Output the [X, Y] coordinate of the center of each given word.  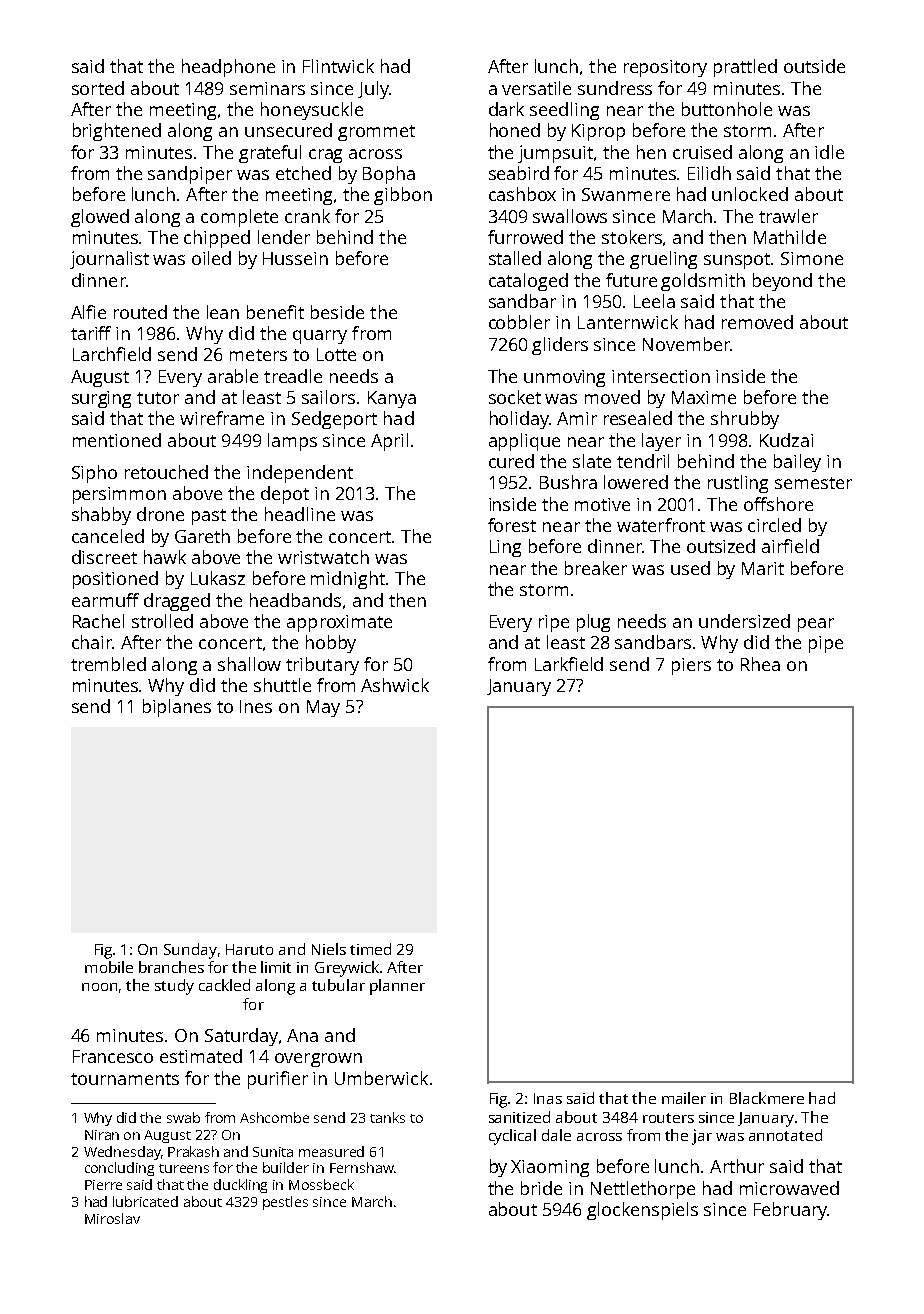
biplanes [177, 708]
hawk [165, 557]
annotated [785, 1135]
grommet [376, 133]
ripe [554, 623]
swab [183, 1117]
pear [816, 625]
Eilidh [709, 173]
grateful [270, 154]
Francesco [113, 1056]
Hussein [295, 258]
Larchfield [112, 354]
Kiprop [598, 132]
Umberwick [381, 1078]
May [323, 708]
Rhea [760, 664]
